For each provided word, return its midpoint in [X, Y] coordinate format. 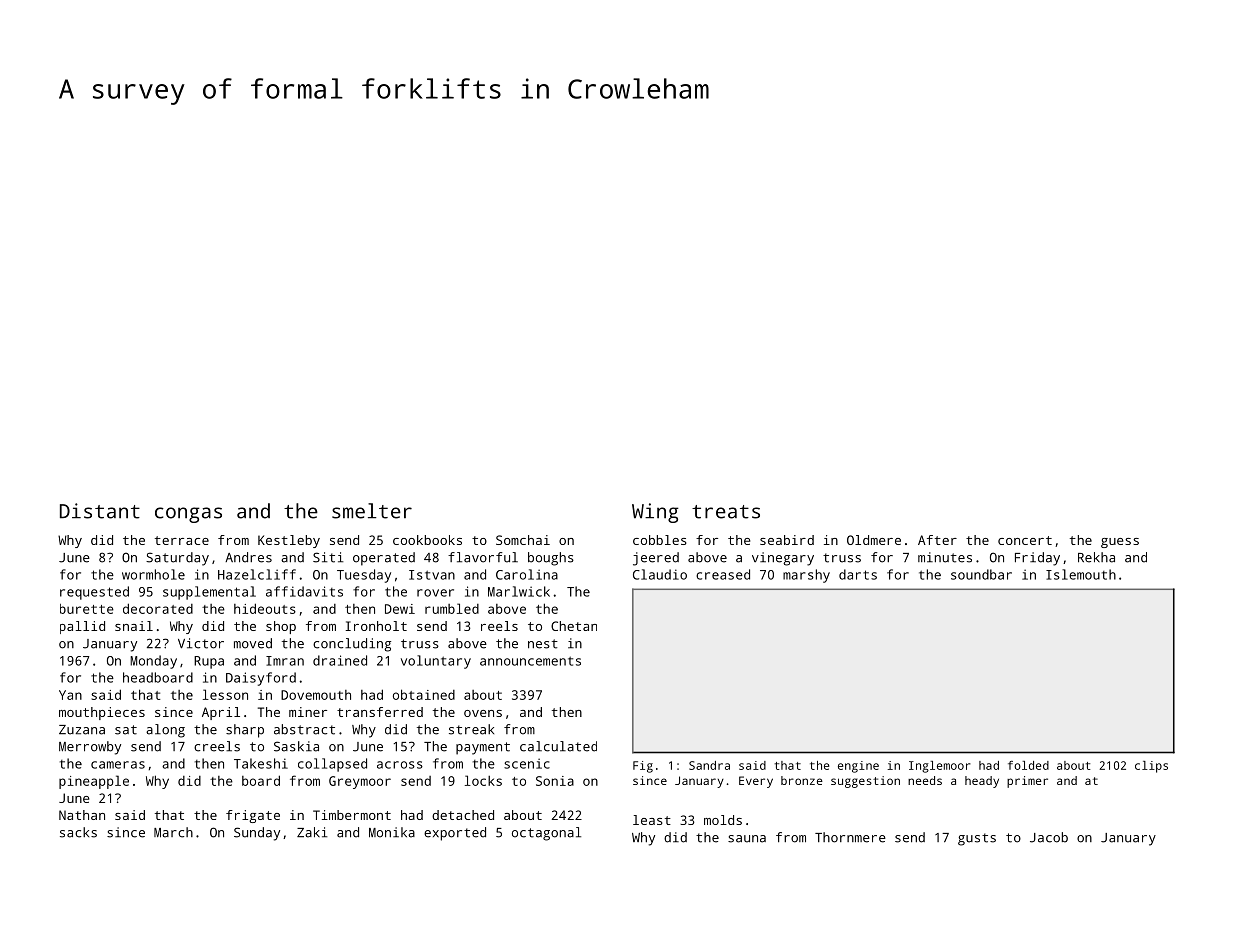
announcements [530, 661]
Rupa [209, 662]
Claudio [660, 574]
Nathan [82, 815]
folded [1028, 765]
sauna [747, 839]
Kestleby [289, 541]
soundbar [981, 574]
